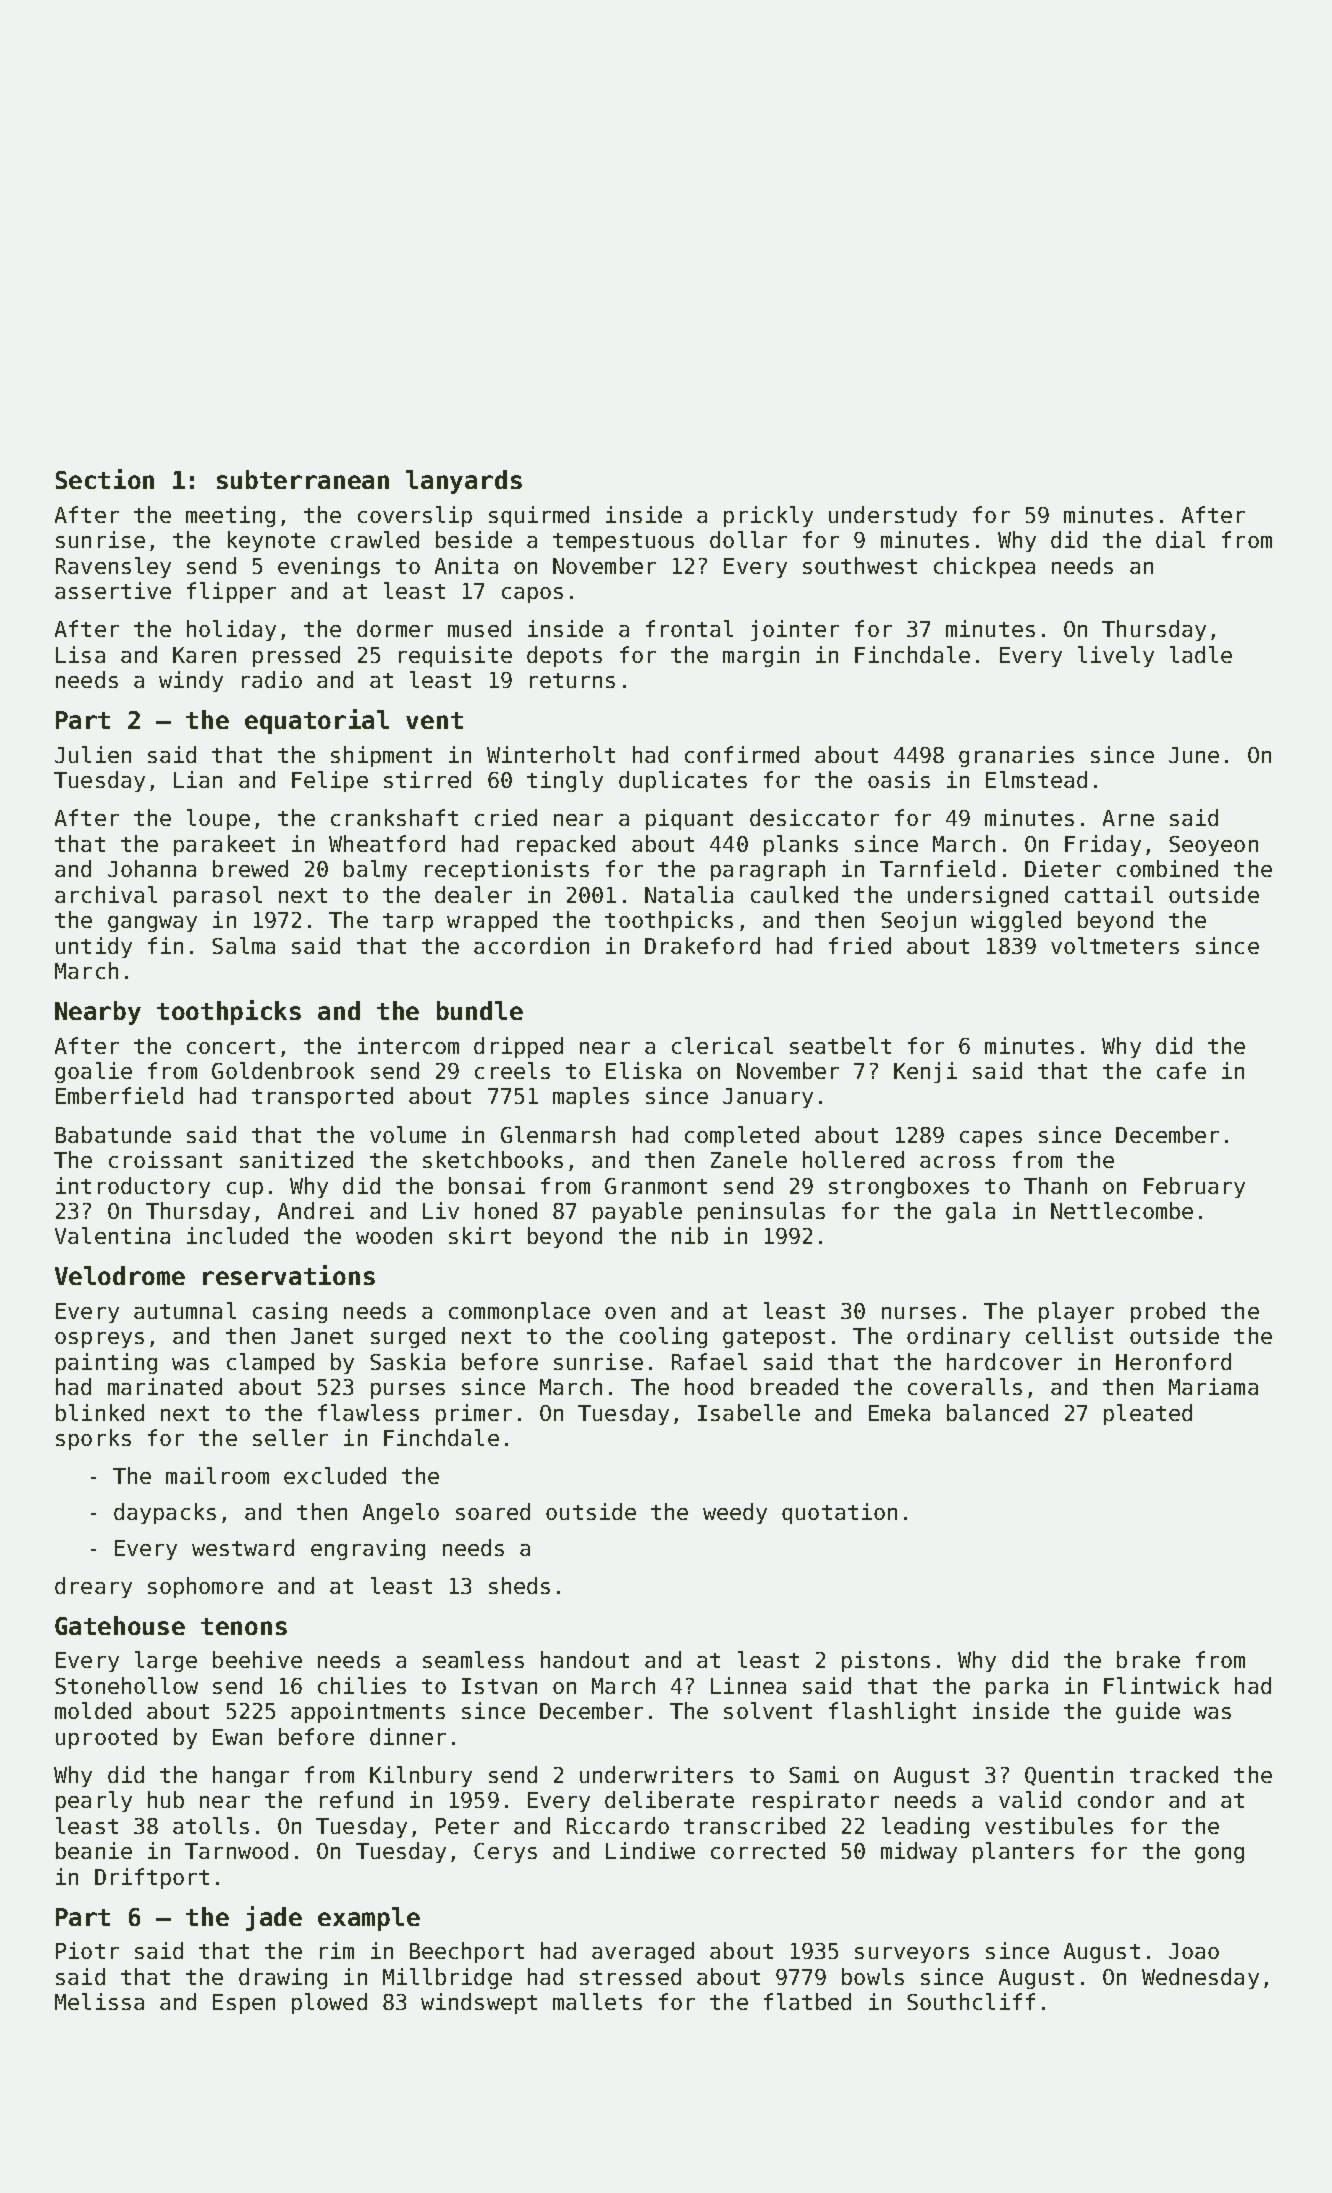 The image size is (1332, 2193). I want to click on volume, so click(408, 1134).
